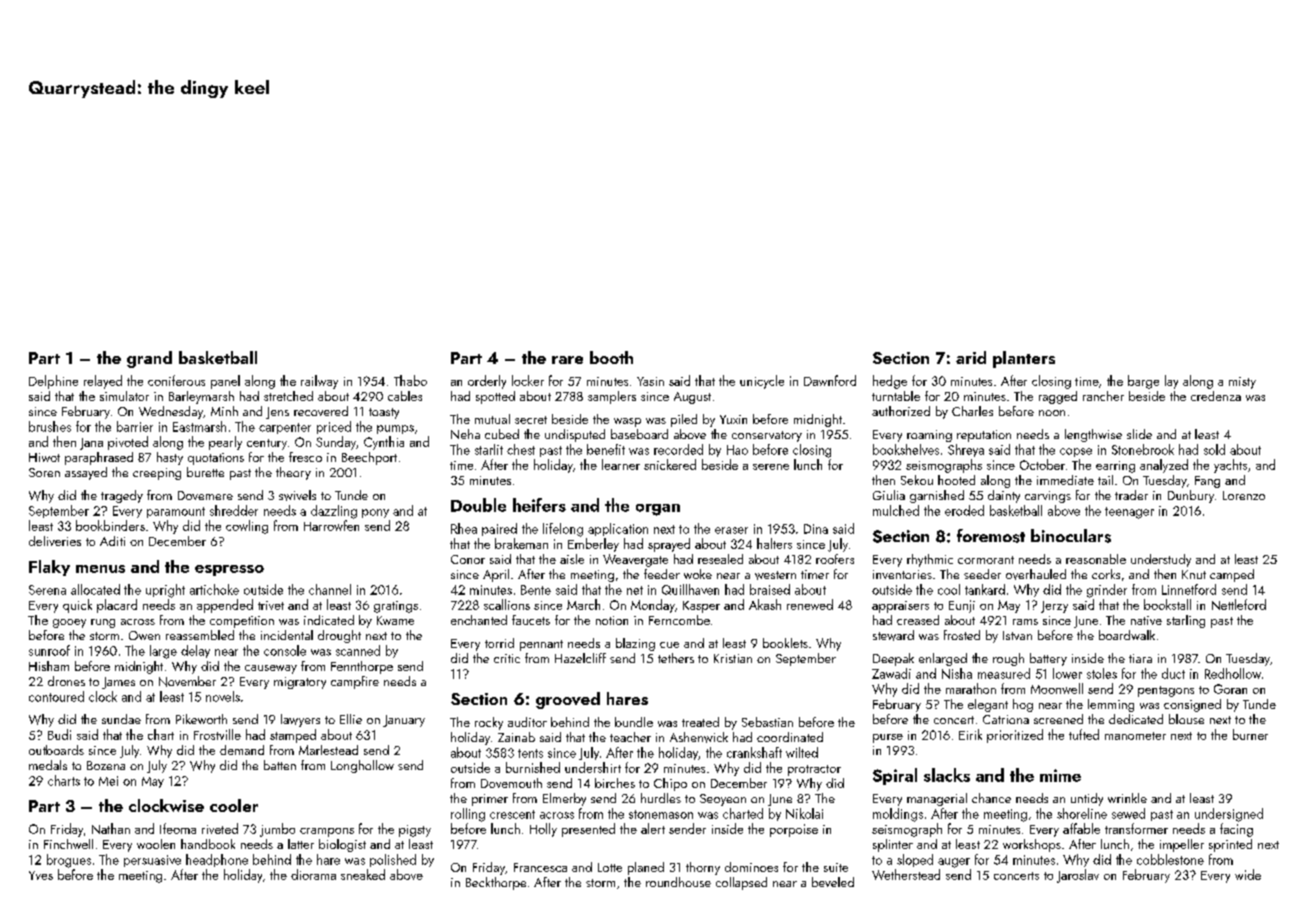 The height and width of the page is (924, 1308). What do you see at coordinates (833, 882) in the page?
I see `beveled` at bounding box center [833, 882].
